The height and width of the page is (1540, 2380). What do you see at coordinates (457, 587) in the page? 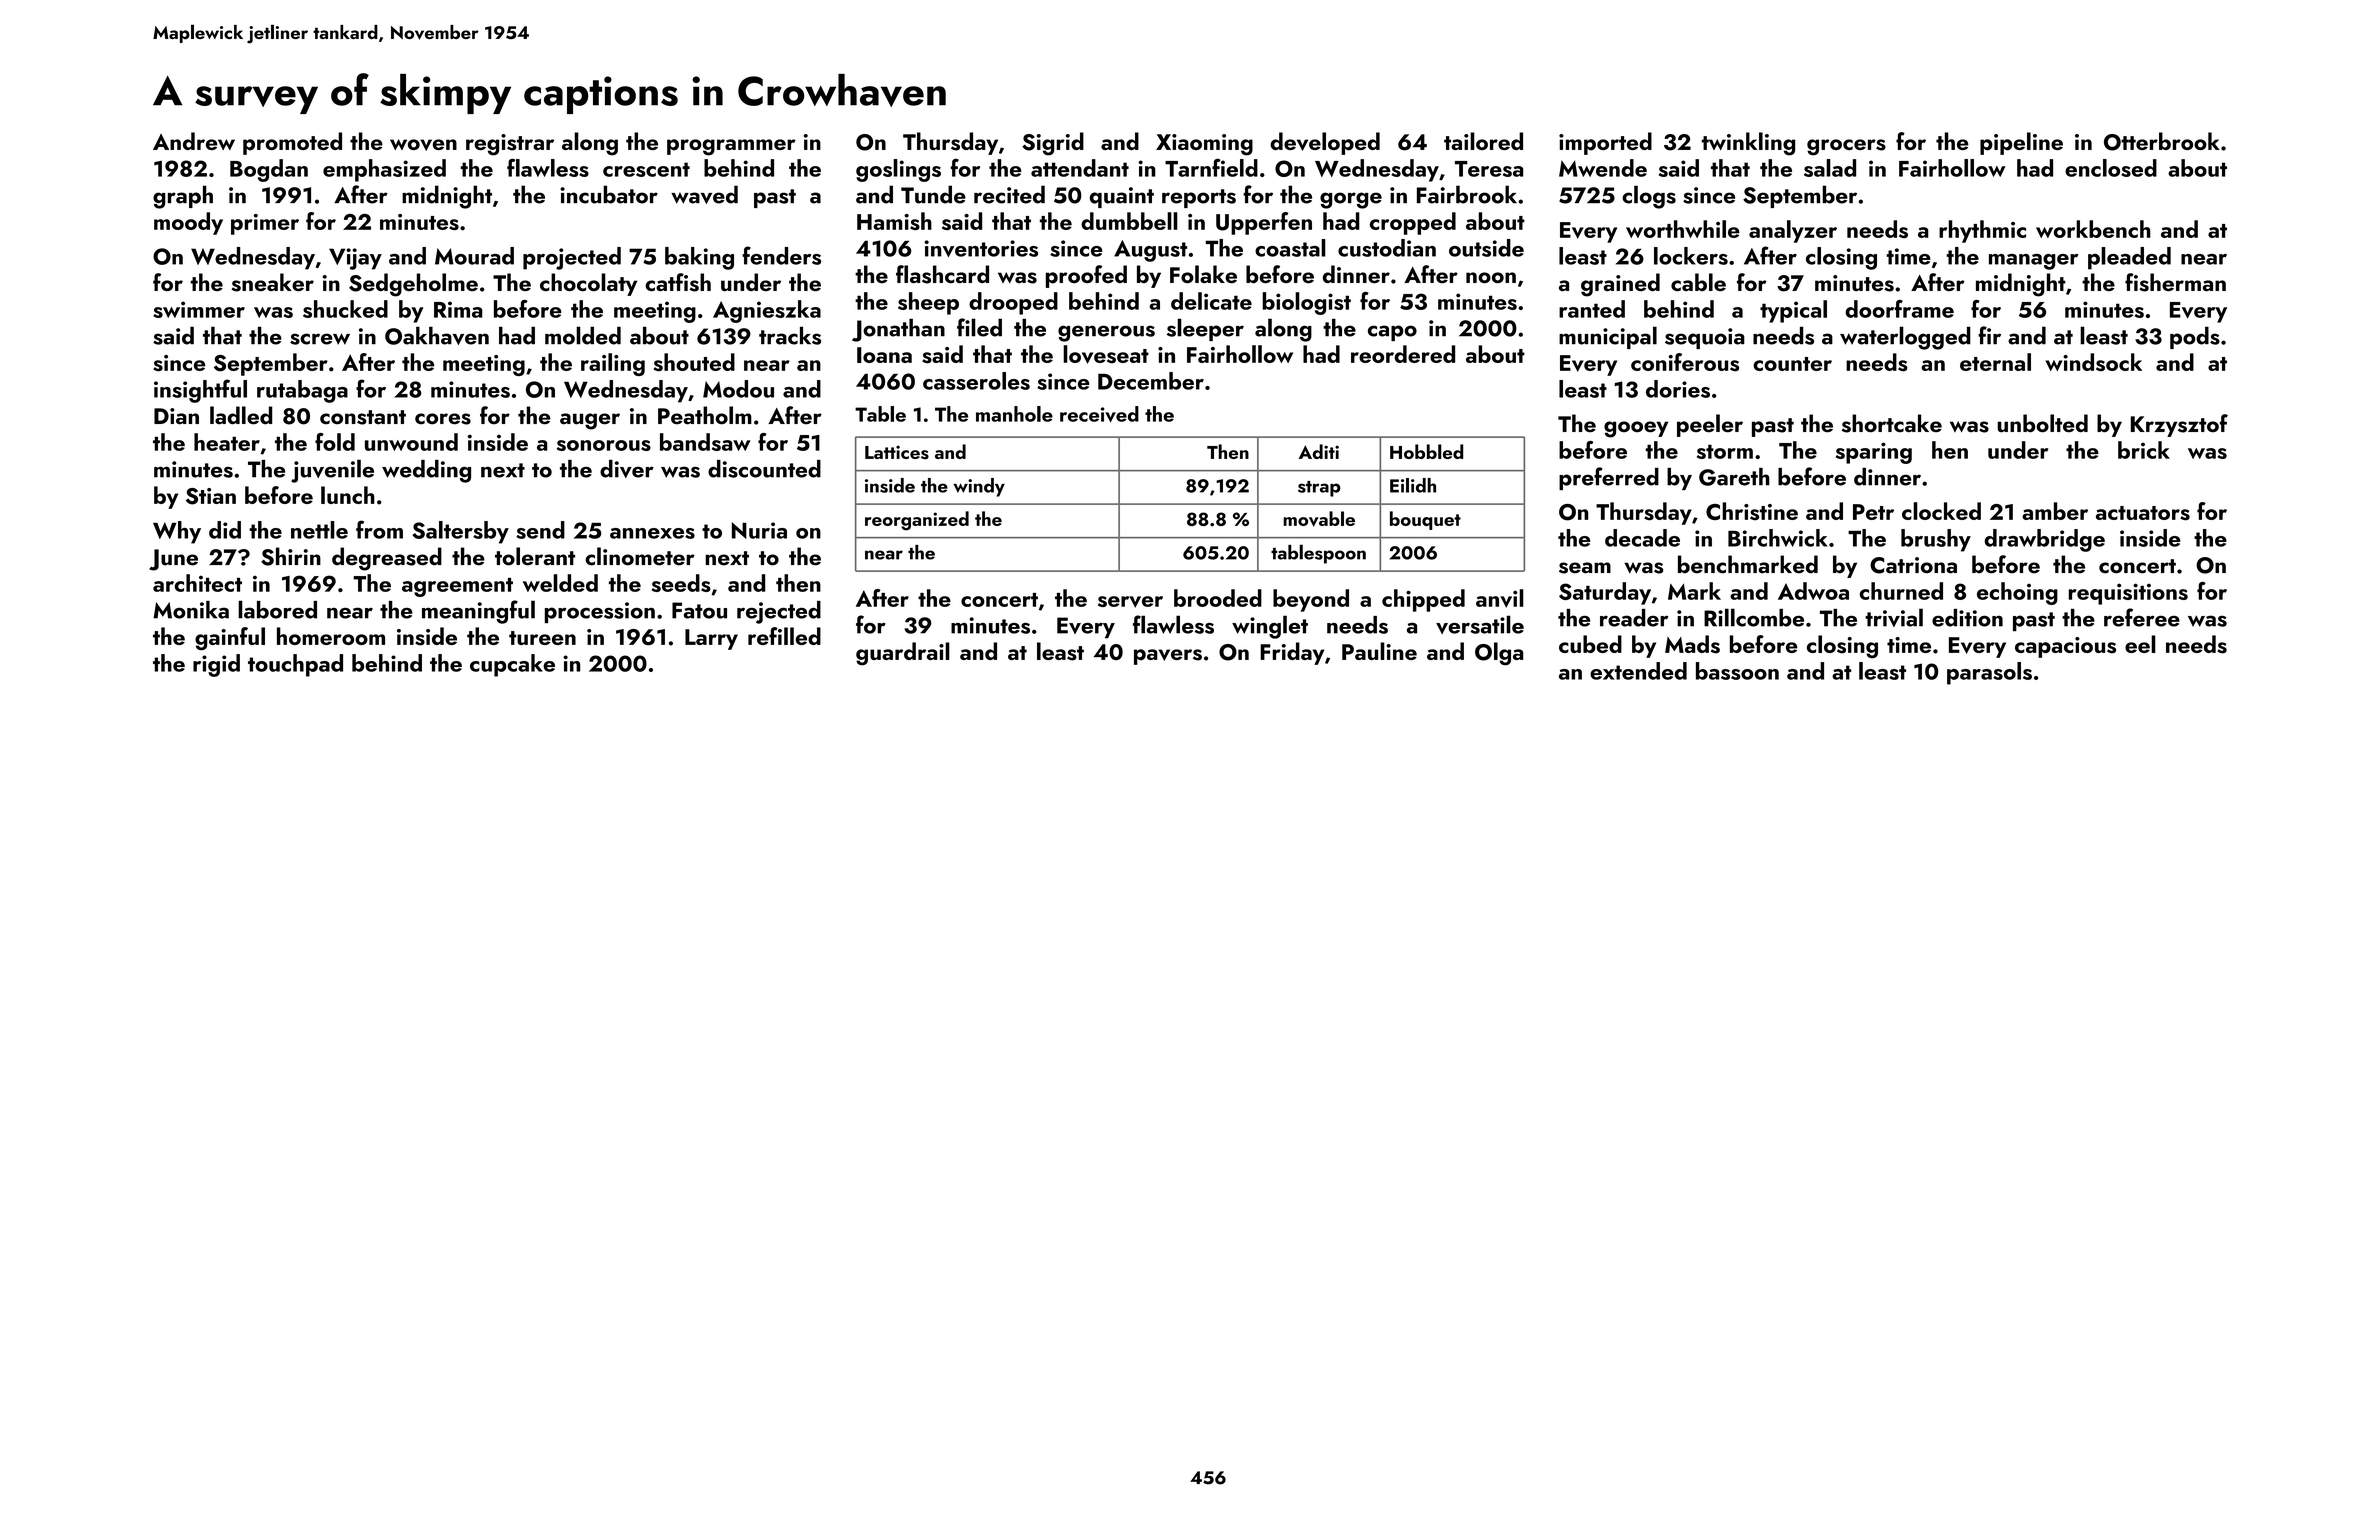
I see `agreement` at bounding box center [457, 587].
